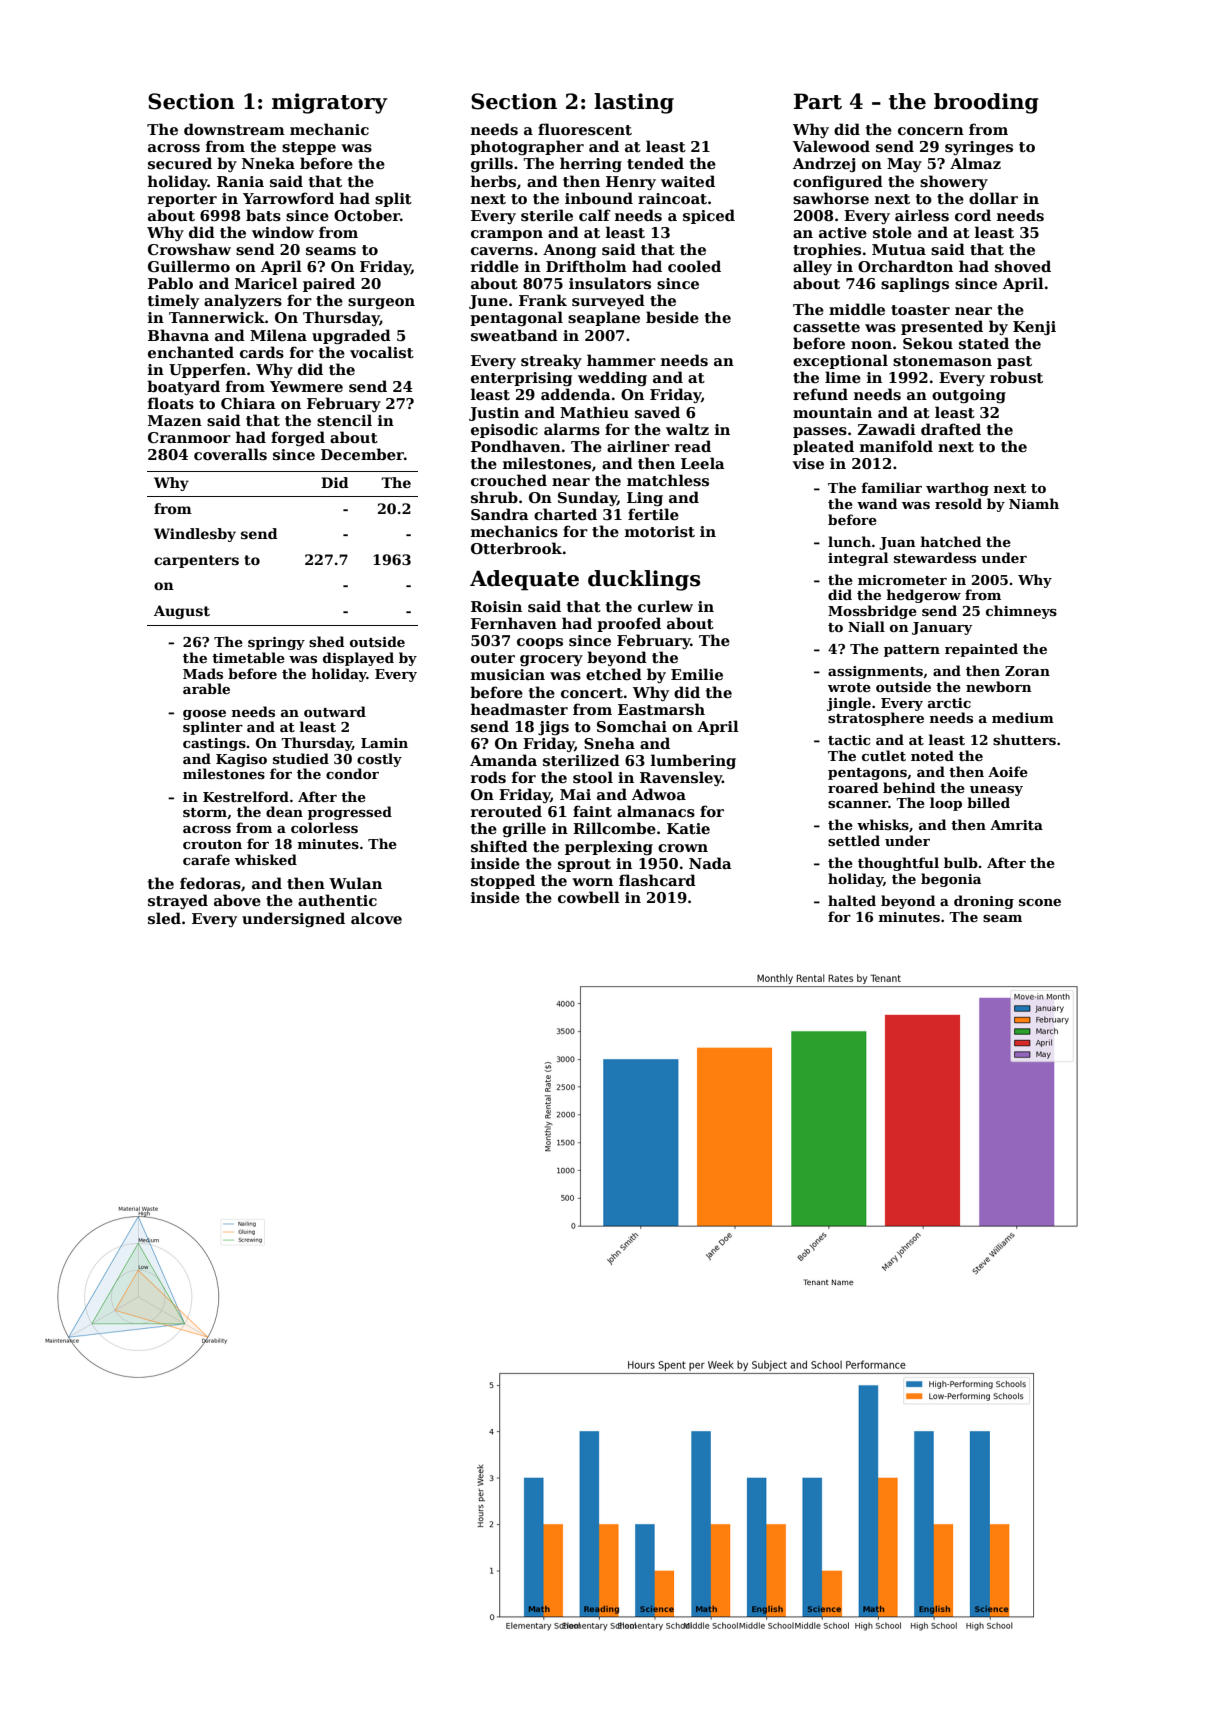 The image size is (1211, 1713). Describe the element at coordinates (1023, 266) in the screenshot. I see `shoved` at that location.
